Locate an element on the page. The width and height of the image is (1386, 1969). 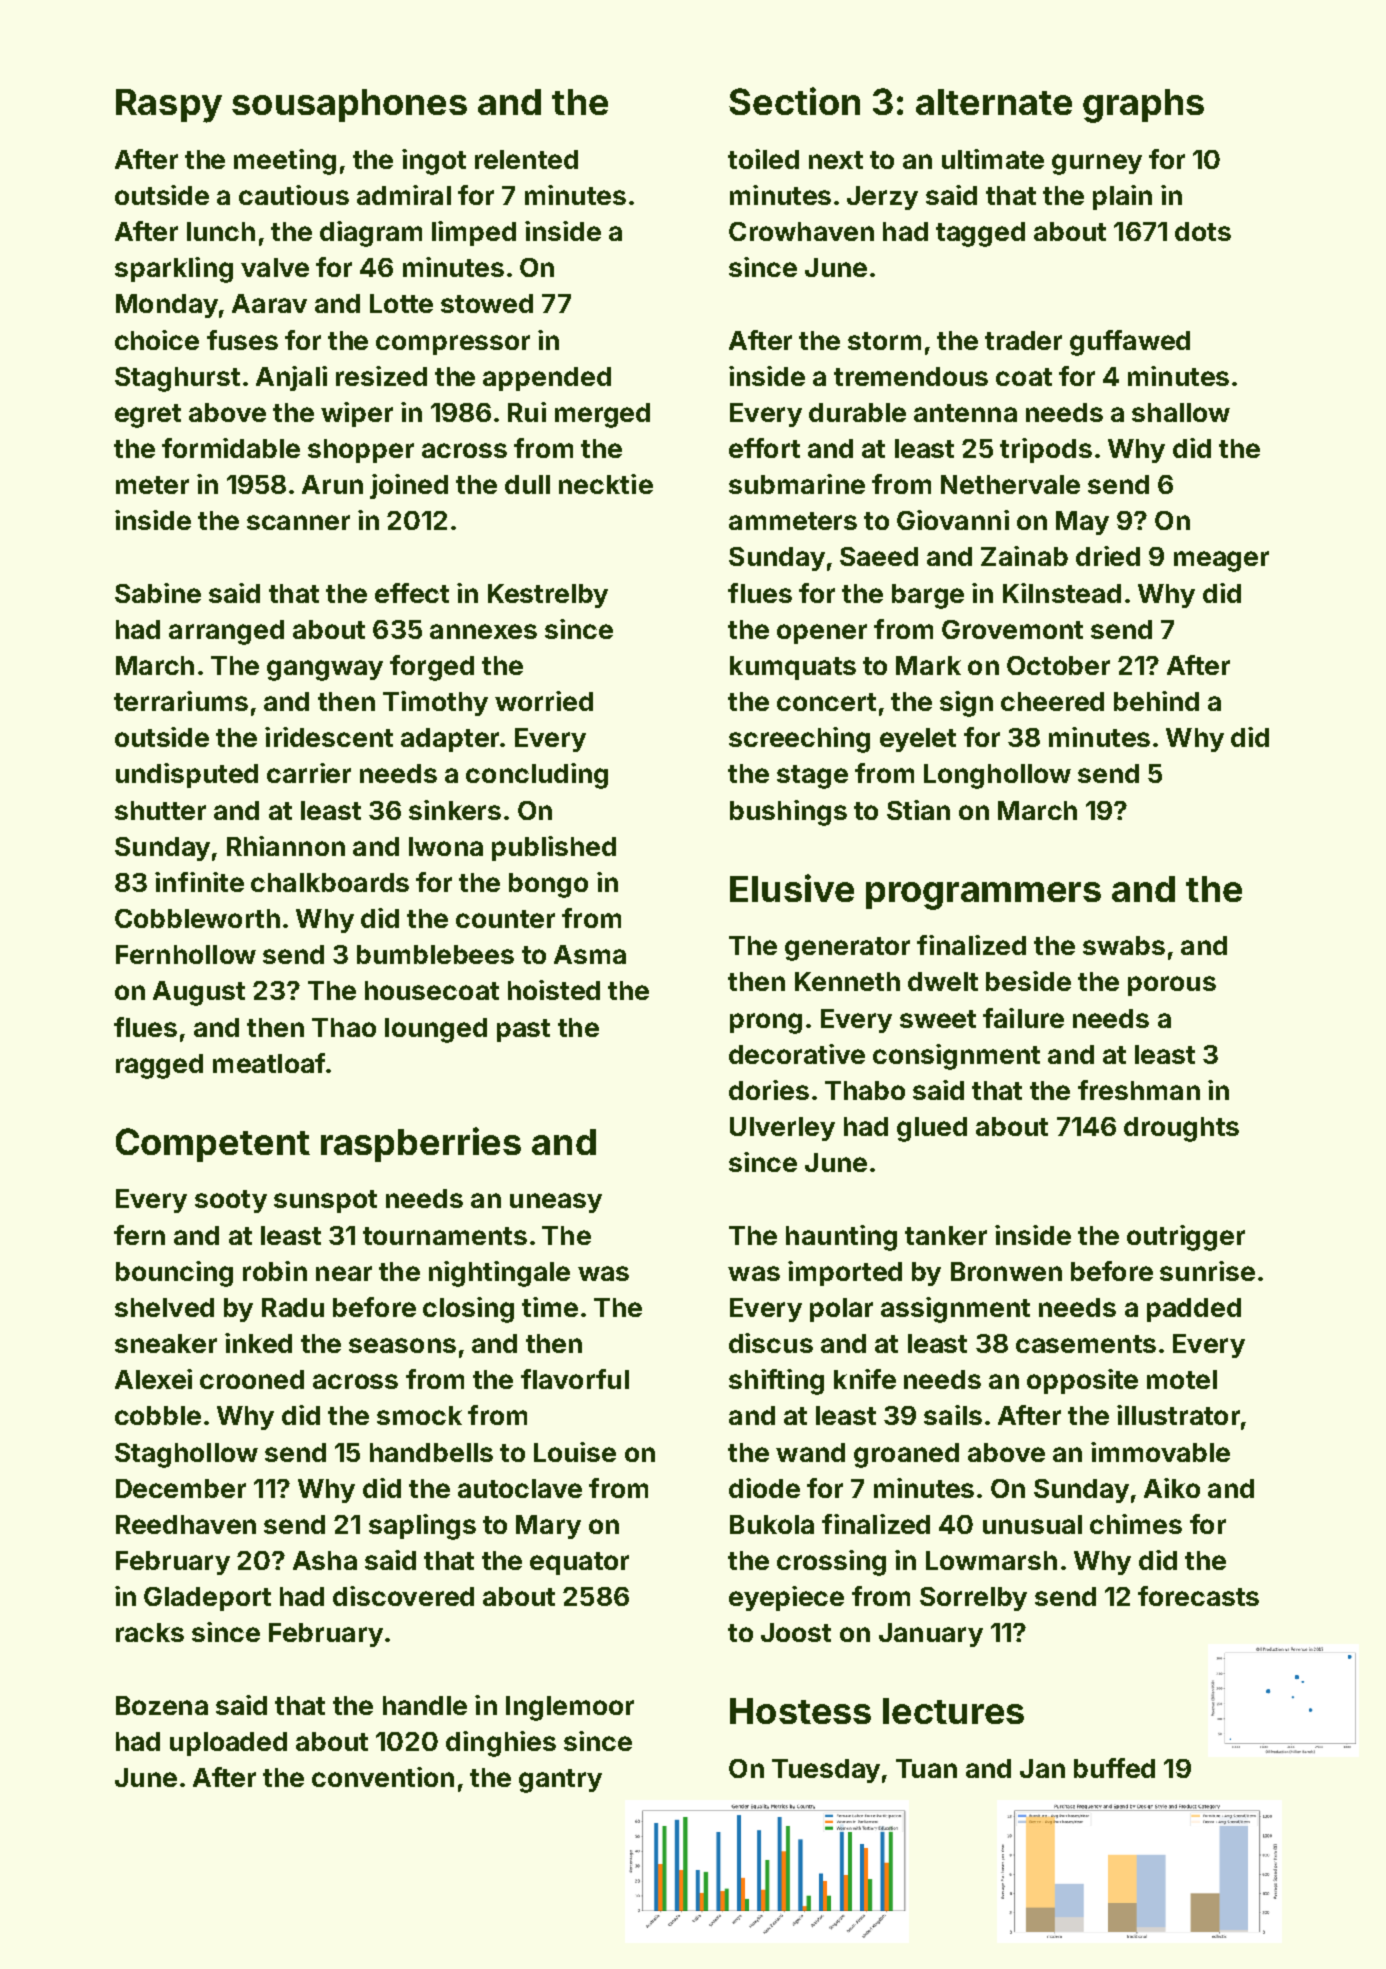
relented is located at coordinates (526, 159).
